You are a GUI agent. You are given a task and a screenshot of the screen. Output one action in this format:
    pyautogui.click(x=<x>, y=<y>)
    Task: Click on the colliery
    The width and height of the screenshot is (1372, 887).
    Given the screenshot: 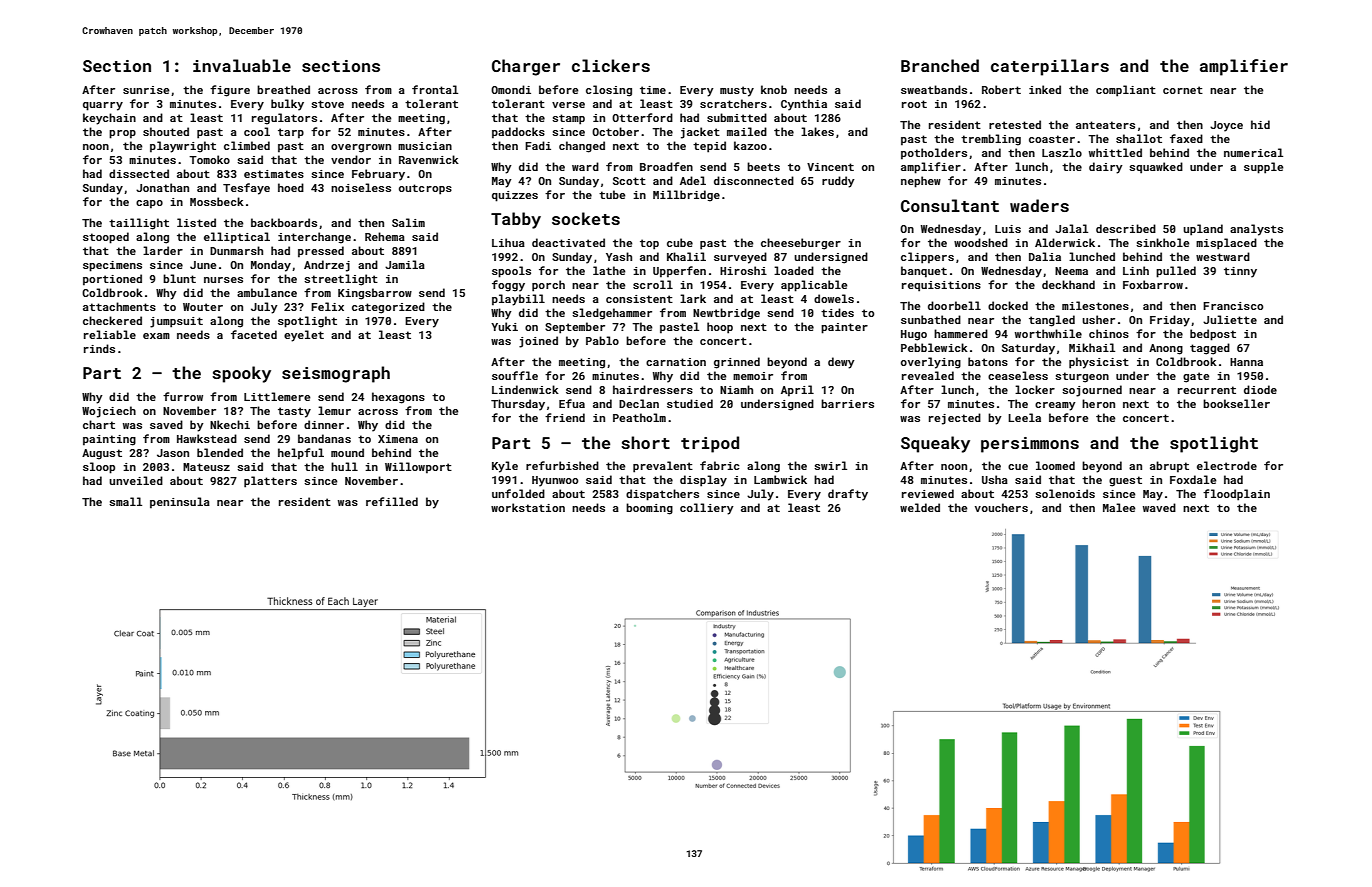 What is the action you would take?
    pyautogui.click(x=707, y=509)
